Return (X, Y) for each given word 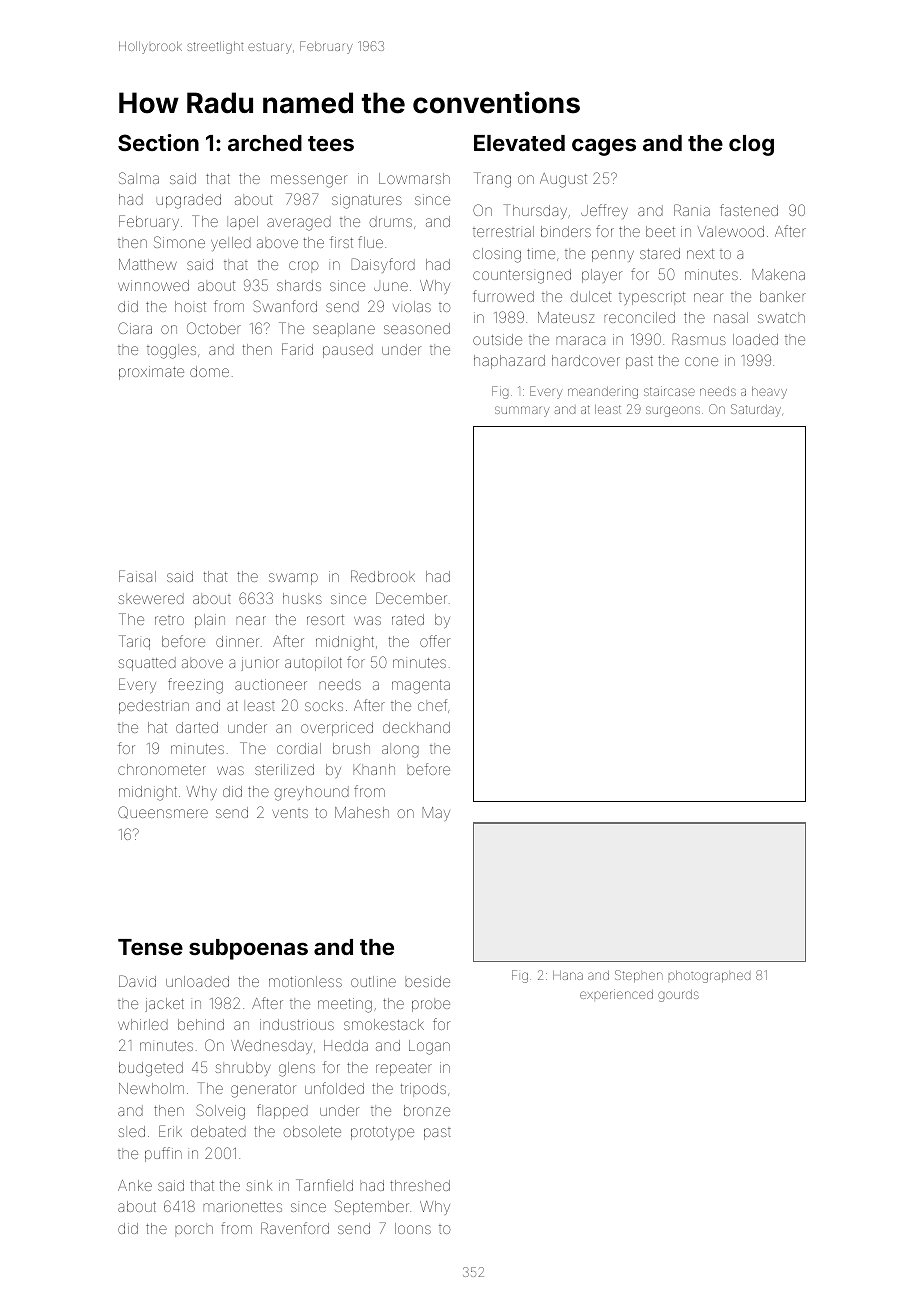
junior (260, 664)
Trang (492, 180)
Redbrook (383, 576)
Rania (692, 210)
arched (265, 143)
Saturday (756, 410)
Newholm (151, 1088)
